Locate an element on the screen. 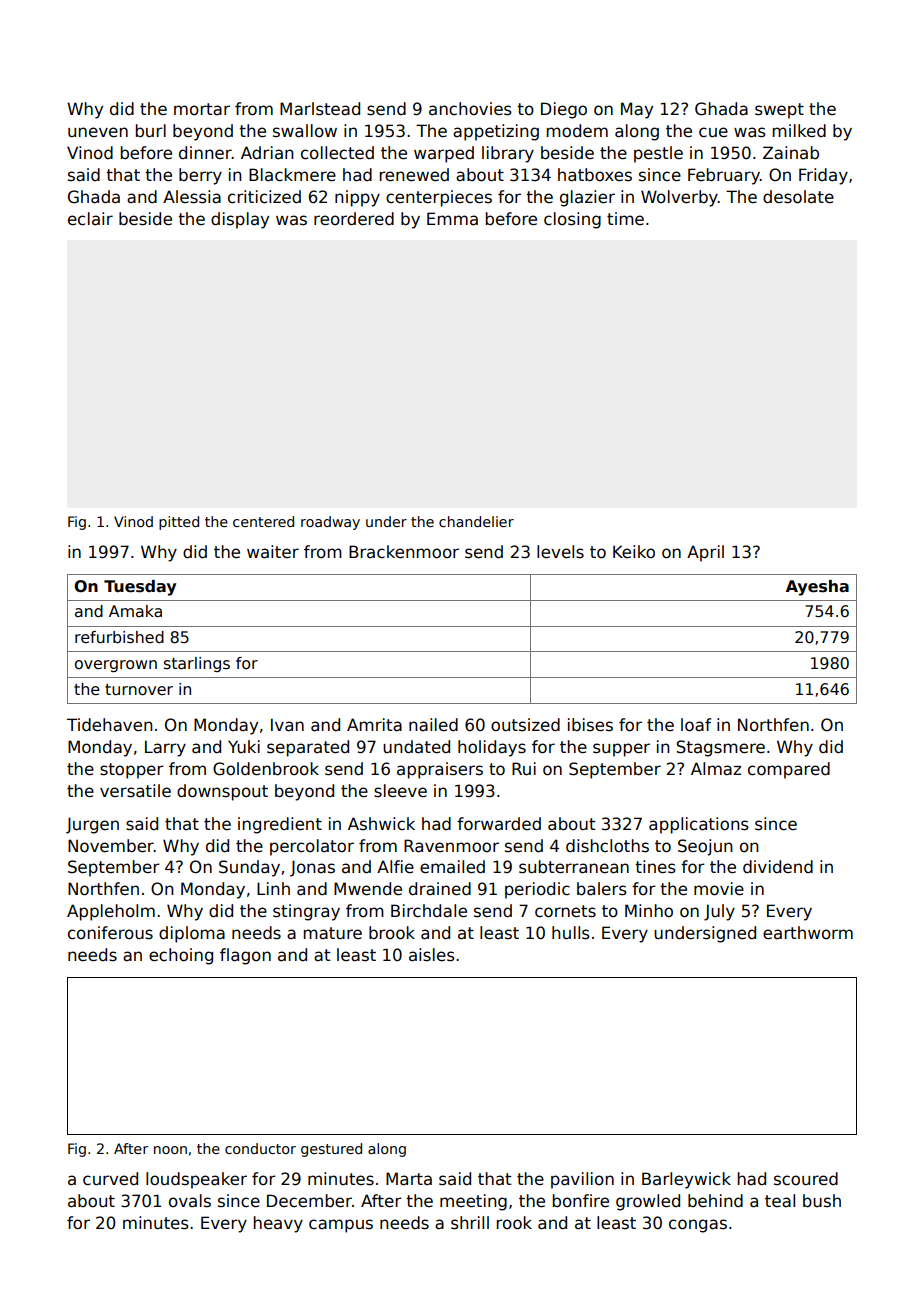 The height and width of the screenshot is (1308, 924). anchovies is located at coordinates (470, 109).
